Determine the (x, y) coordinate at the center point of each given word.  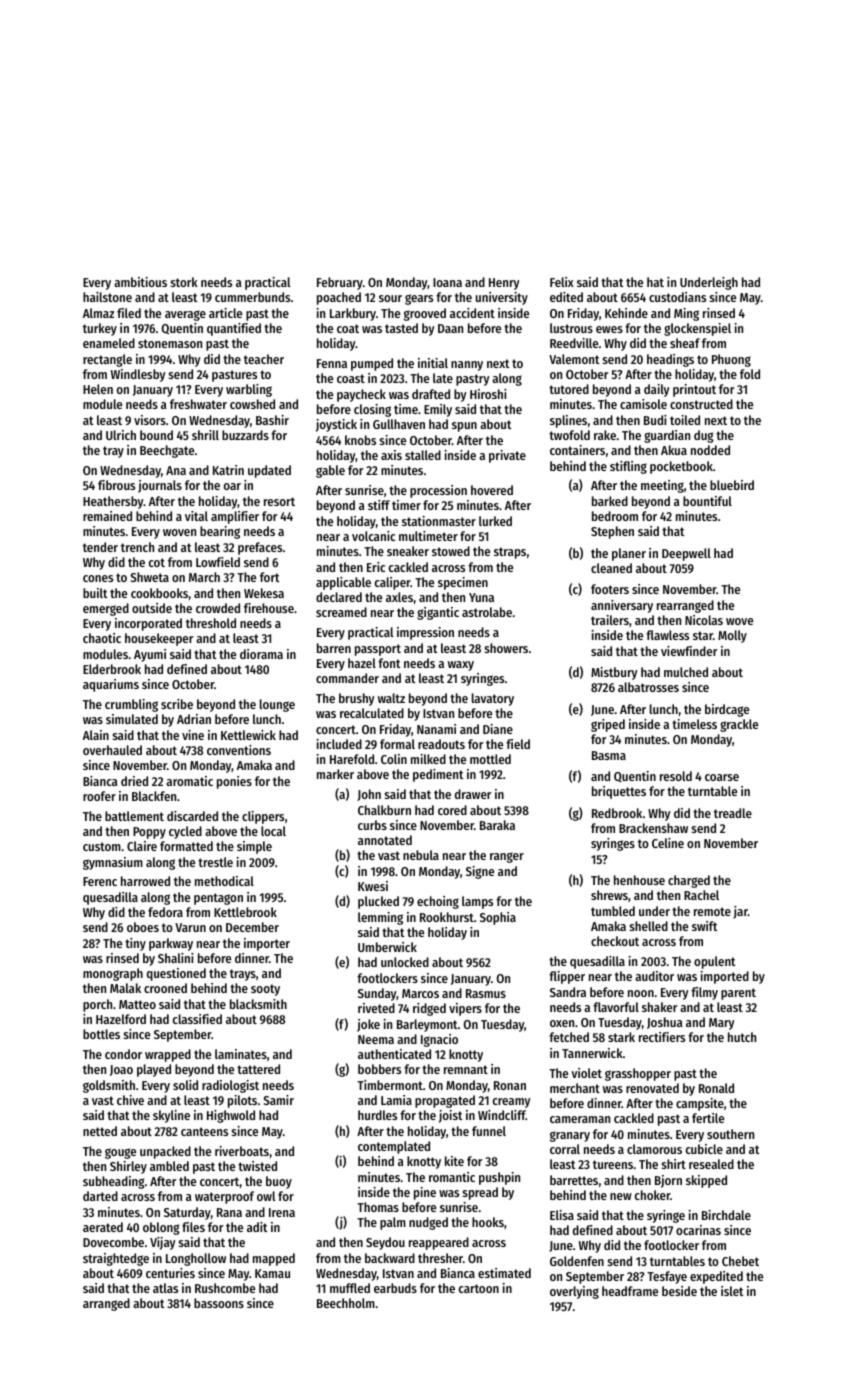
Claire (142, 846)
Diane (498, 729)
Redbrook (617, 813)
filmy (704, 993)
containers (577, 450)
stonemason (170, 343)
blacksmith (258, 1004)
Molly (732, 636)
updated (269, 471)
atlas (165, 1288)
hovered (492, 490)
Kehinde (626, 313)
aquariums (111, 685)
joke (368, 1025)
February (340, 283)
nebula (421, 855)
